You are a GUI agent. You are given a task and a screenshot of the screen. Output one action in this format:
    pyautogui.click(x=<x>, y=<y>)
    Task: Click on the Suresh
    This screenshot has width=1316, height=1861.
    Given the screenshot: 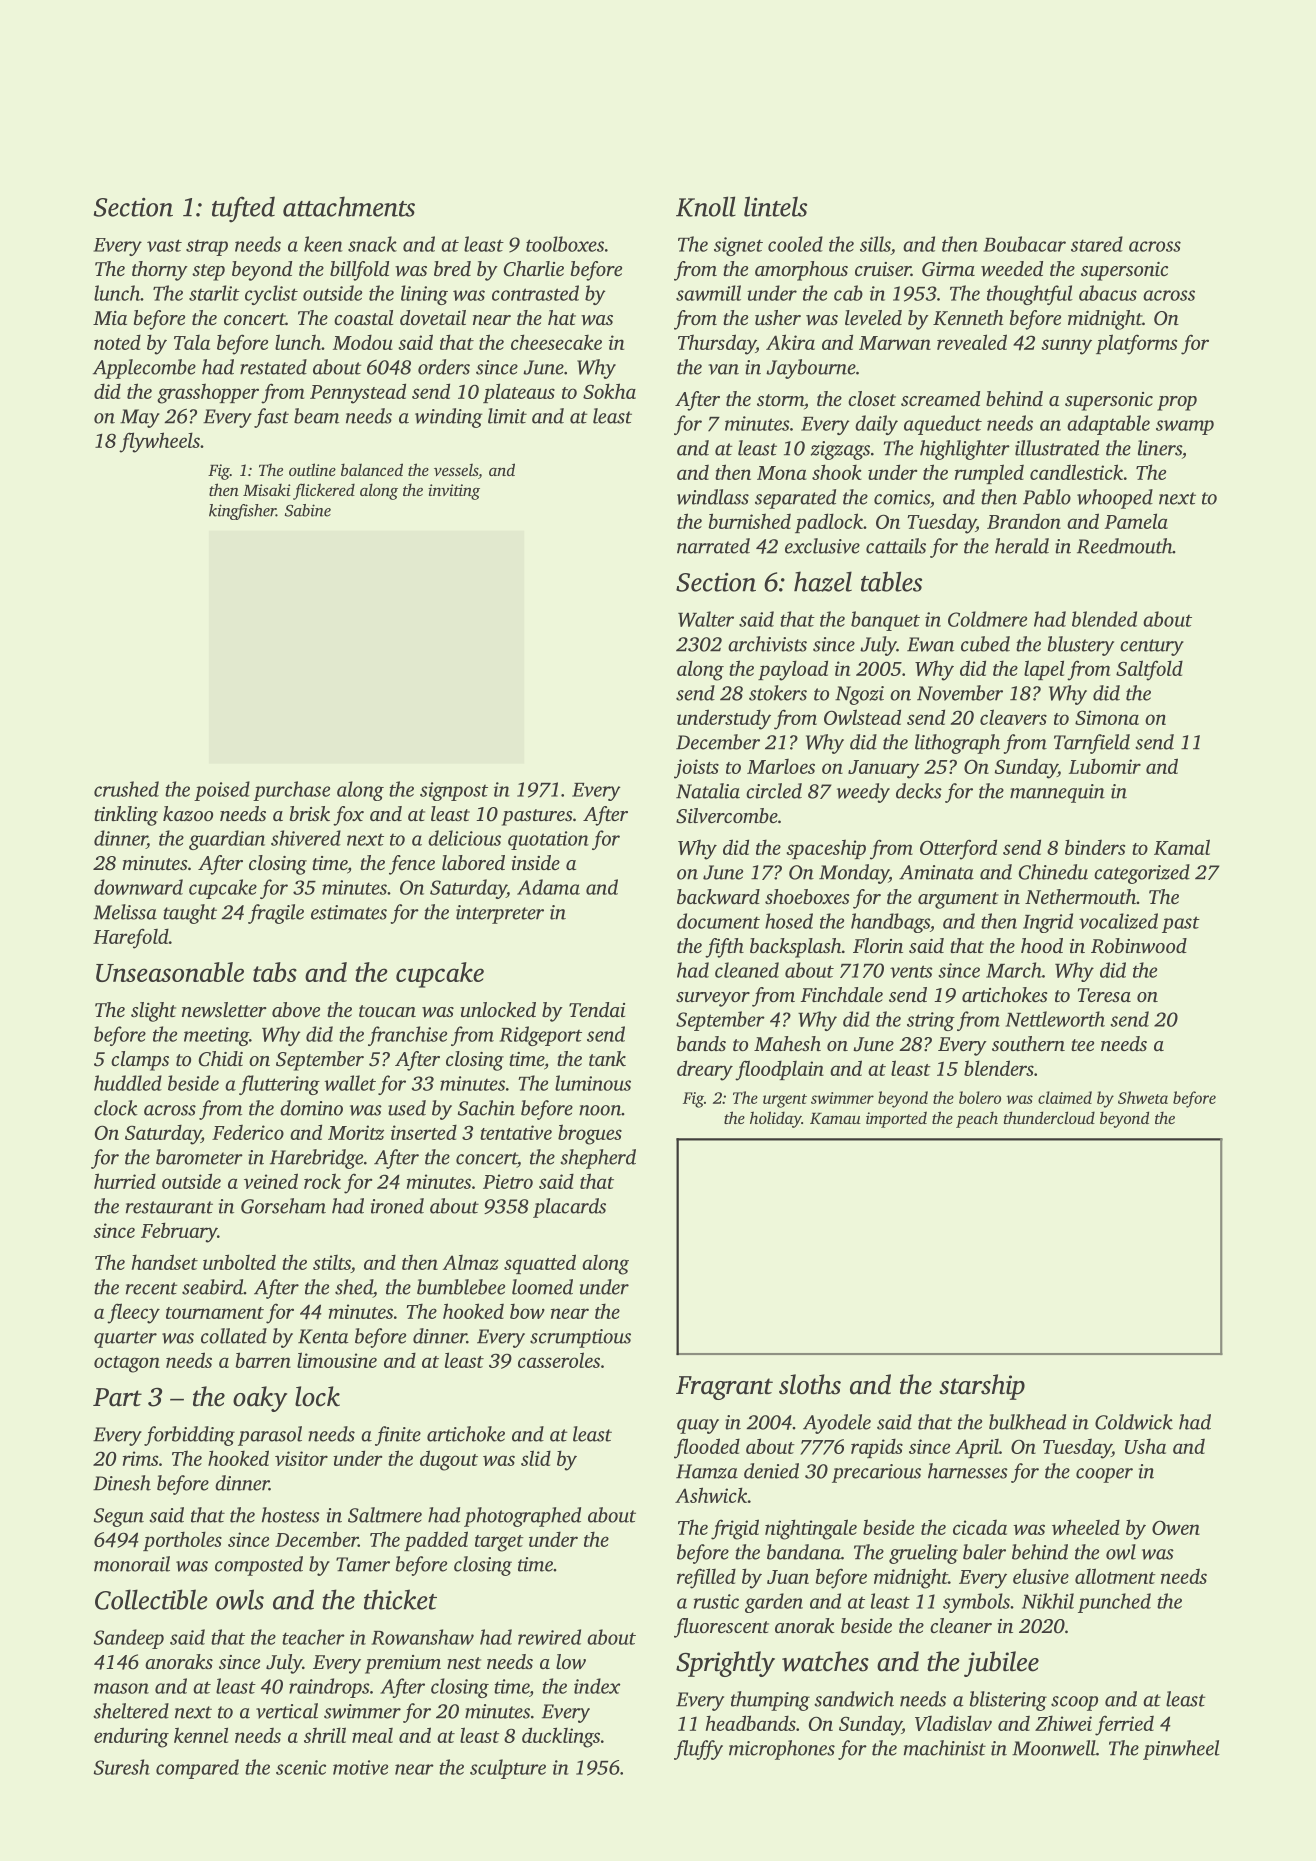 What is the action you would take?
    pyautogui.click(x=122, y=1767)
